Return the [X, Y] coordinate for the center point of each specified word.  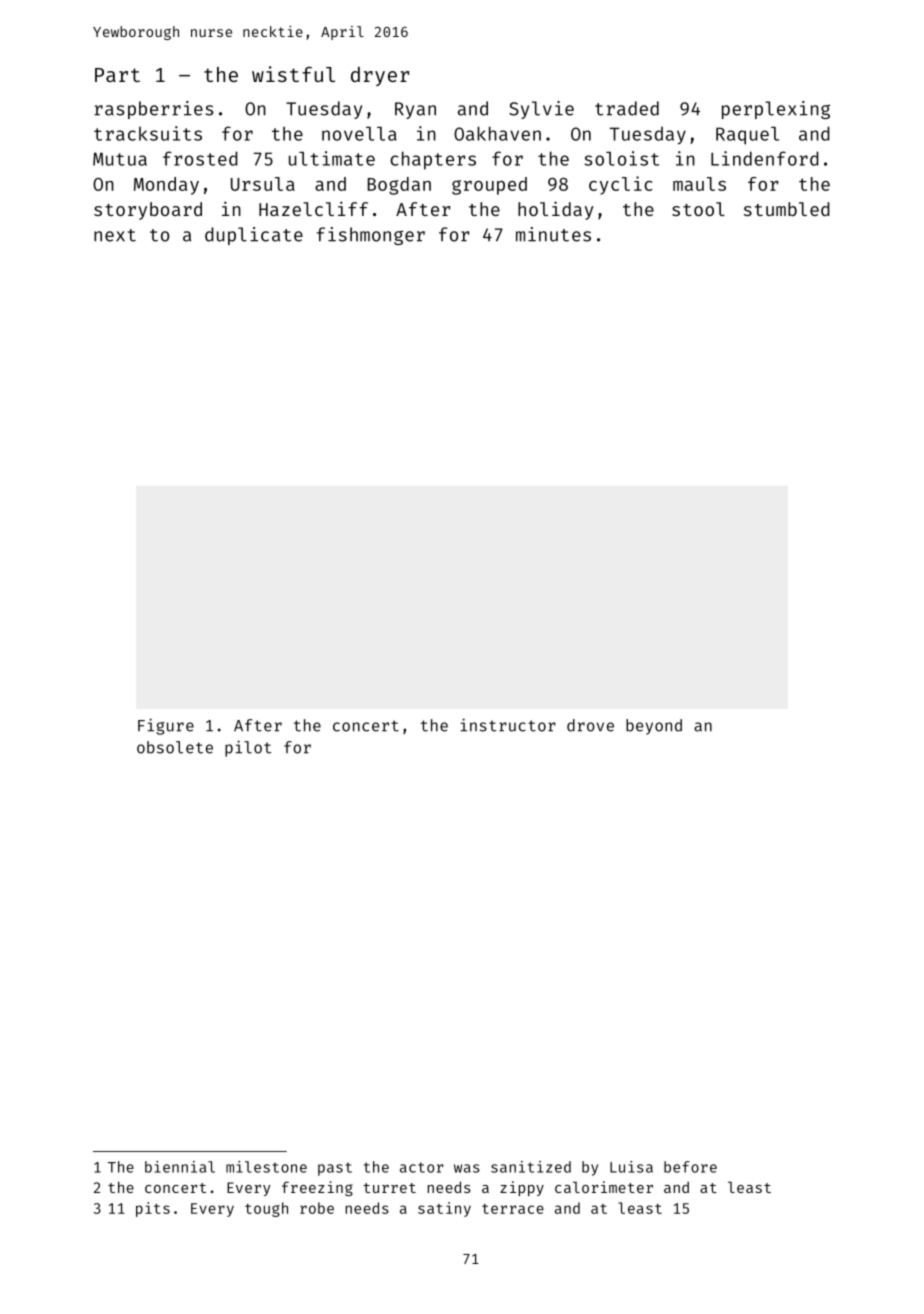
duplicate [254, 236]
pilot [248, 748]
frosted [200, 158]
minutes [553, 234]
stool [698, 209]
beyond [654, 727]
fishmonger [371, 236]
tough [266, 1209]
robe [317, 1208]
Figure [166, 726]
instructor [508, 725]
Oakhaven [497, 133]
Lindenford [765, 158]
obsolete [175, 747]
